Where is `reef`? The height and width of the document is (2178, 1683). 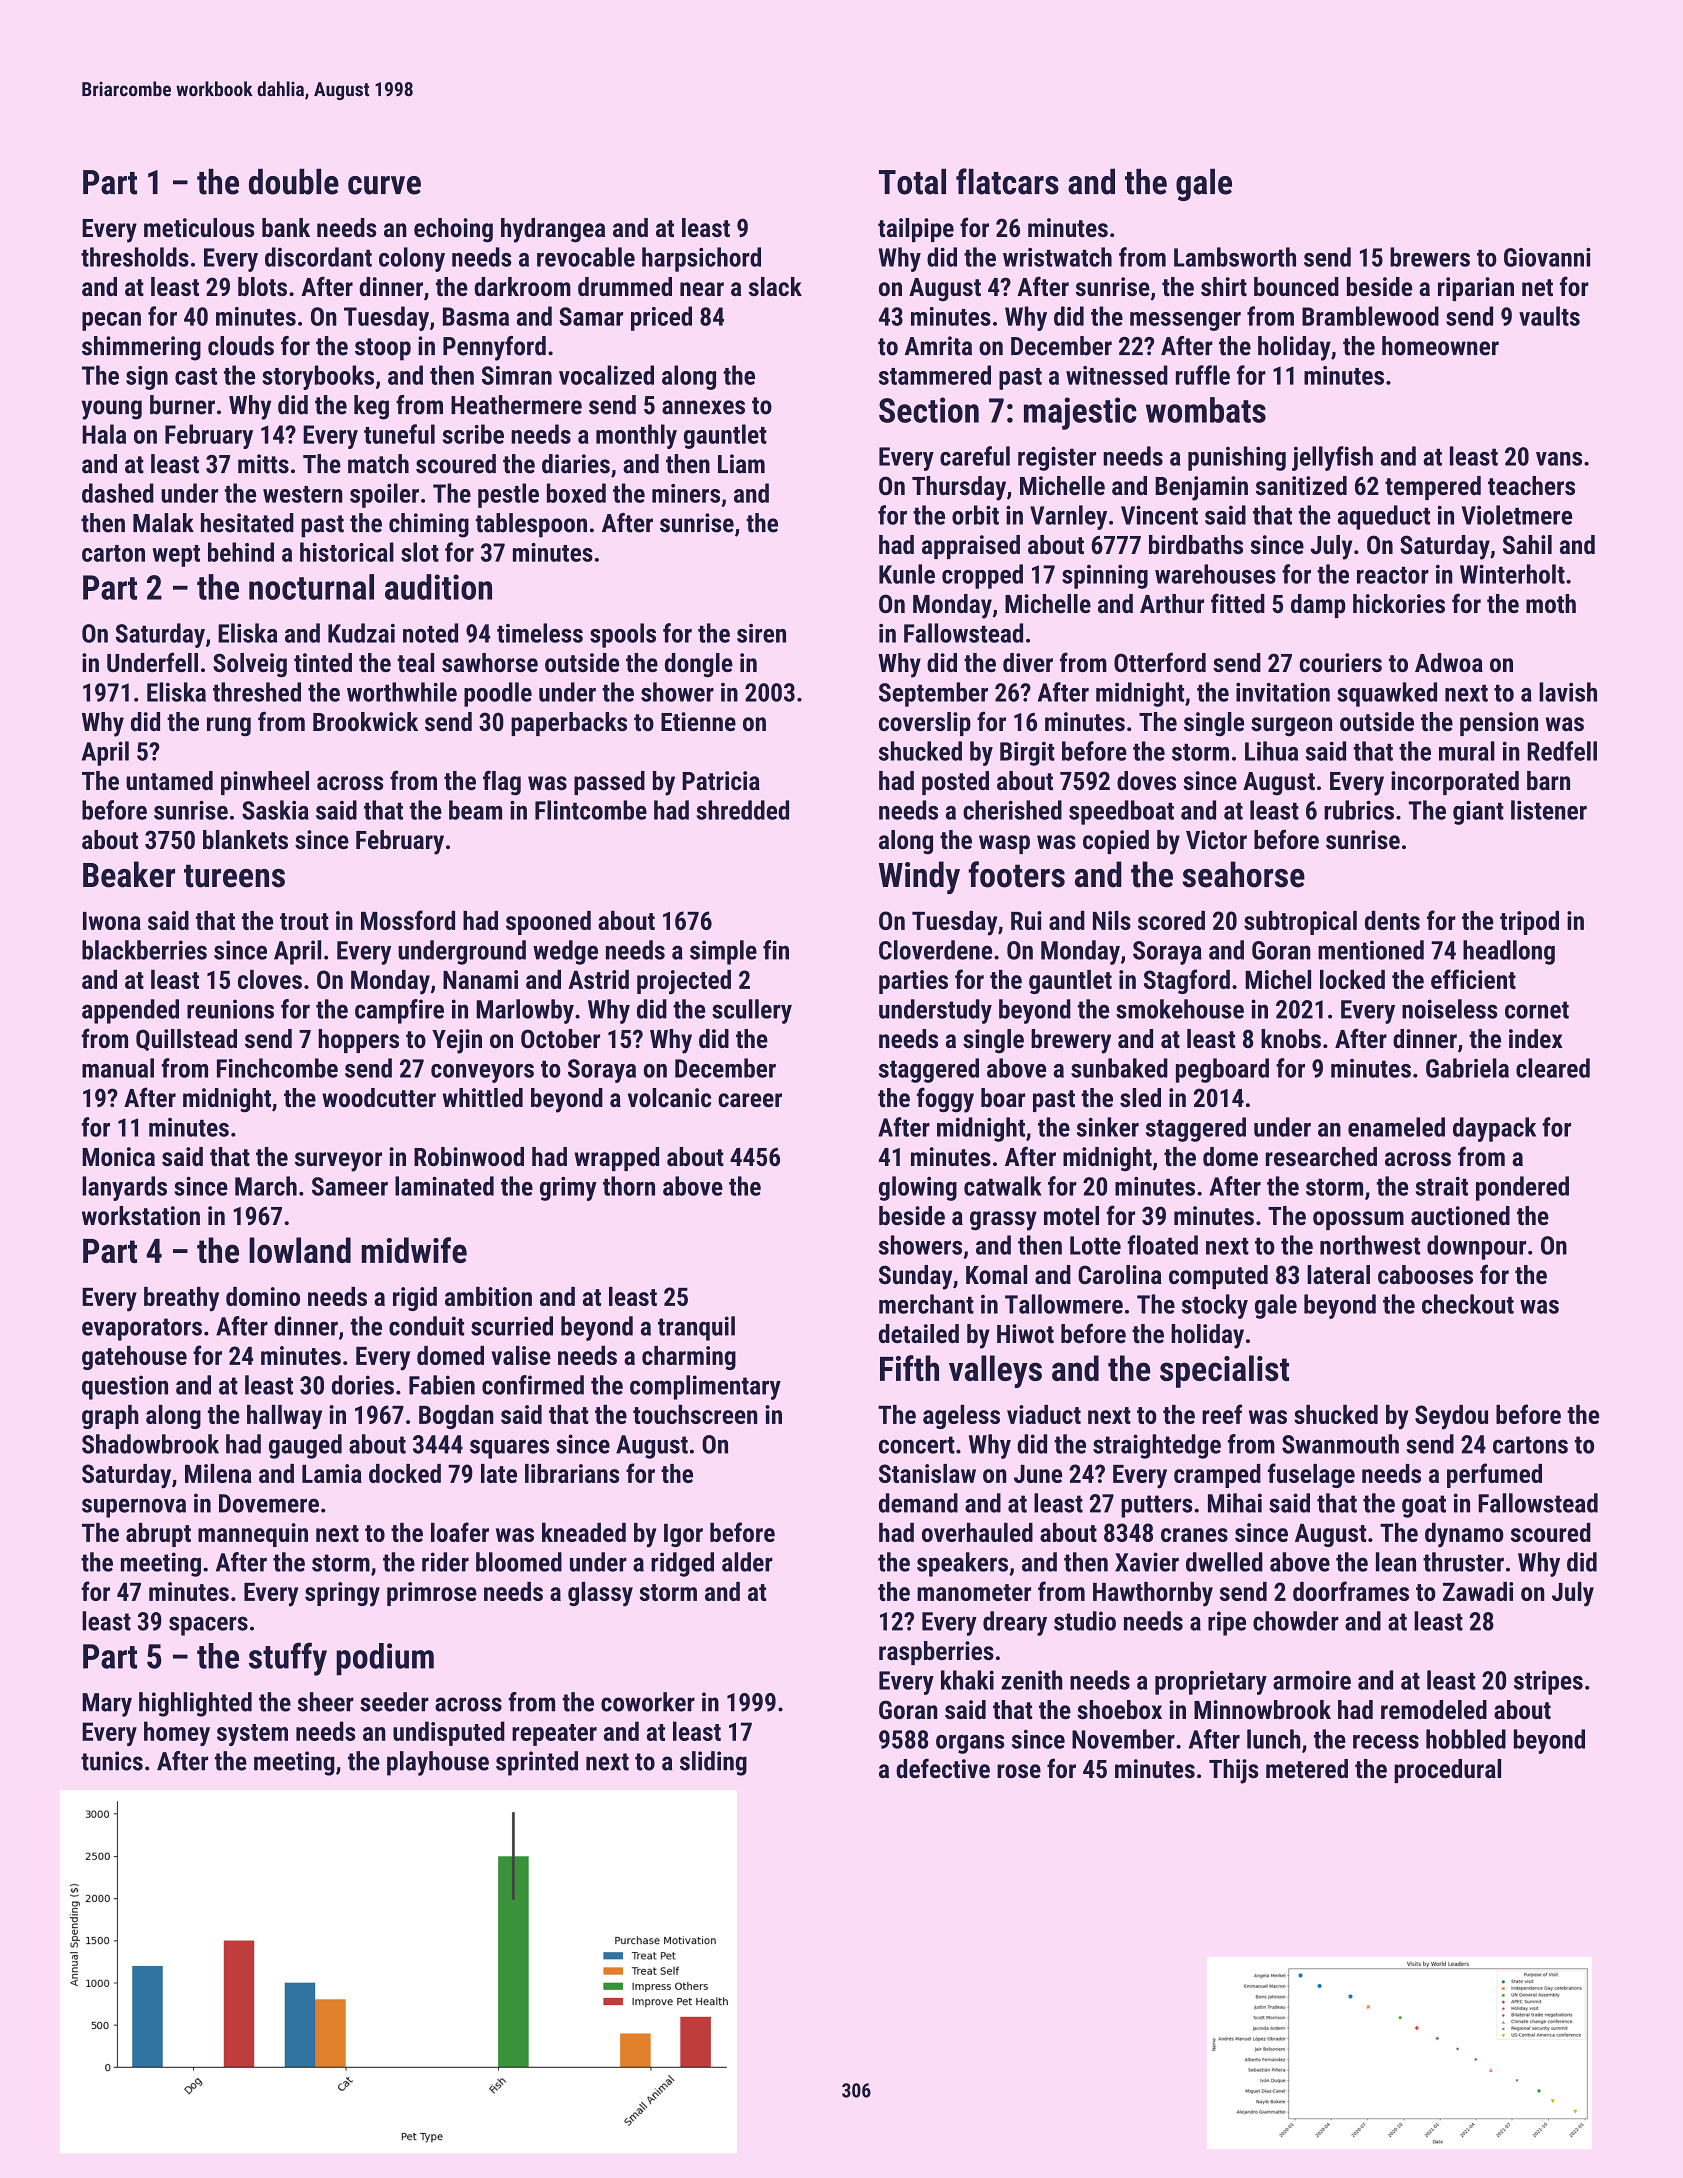 reef is located at coordinates (1222, 1414).
